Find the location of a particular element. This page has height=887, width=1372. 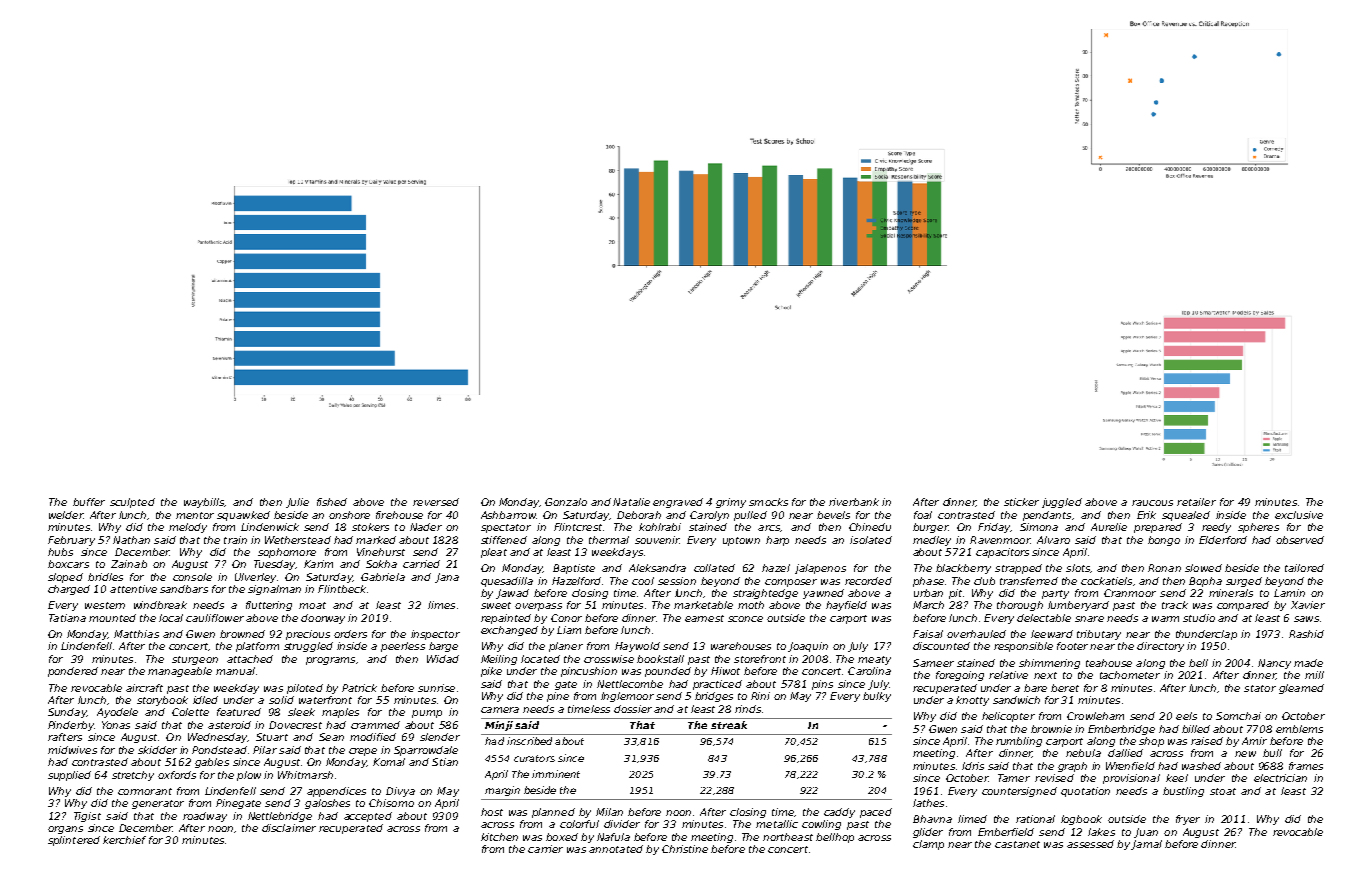

foregoing is located at coordinates (960, 676).
